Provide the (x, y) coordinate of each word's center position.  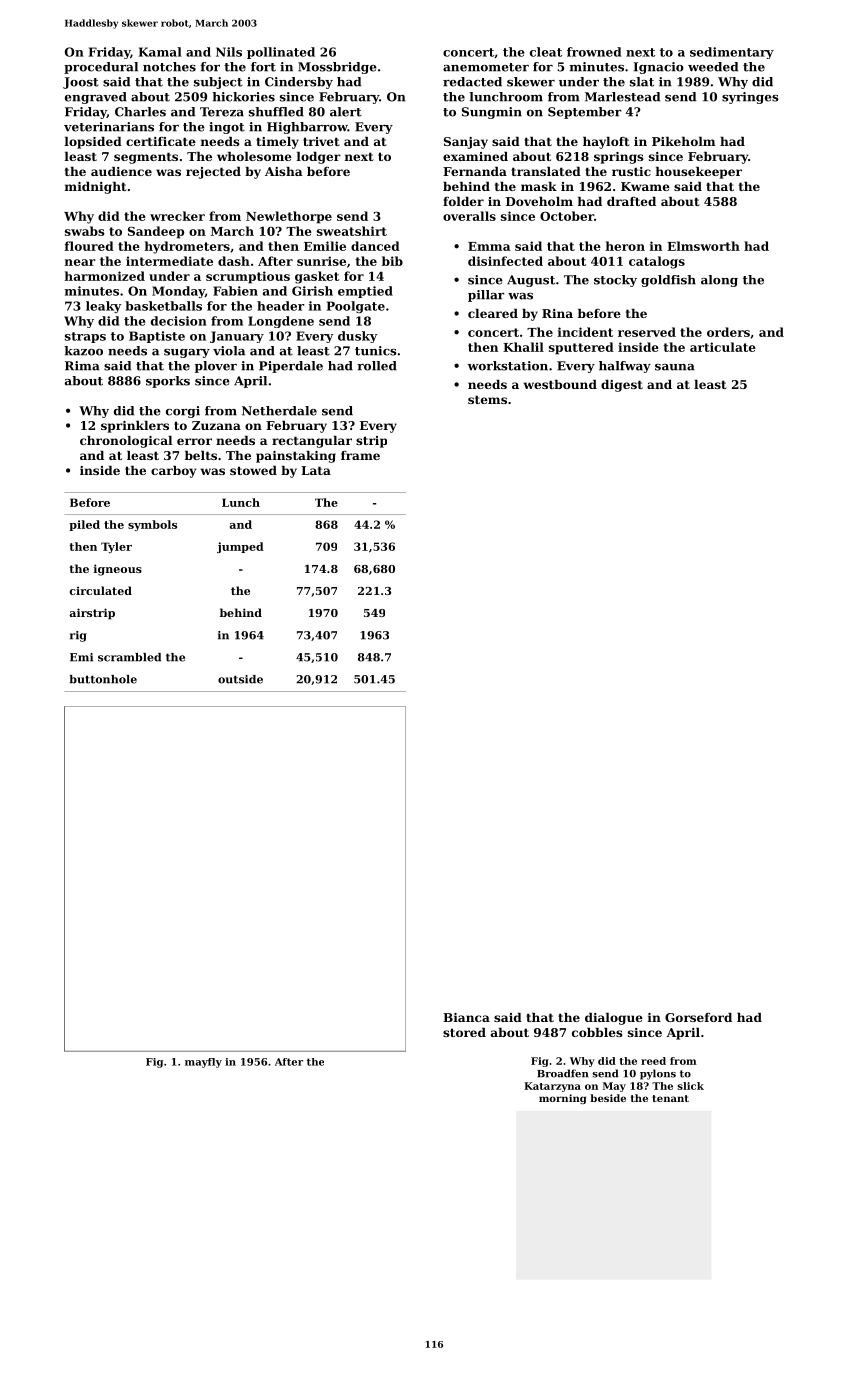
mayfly (203, 1063)
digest (622, 386)
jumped (240, 547)
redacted (472, 82)
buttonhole (103, 679)
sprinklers (135, 427)
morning (562, 1099)
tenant (670, 1098)
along (719, 281)
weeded (713, 67)
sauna (675, 367)
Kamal (160, 52)
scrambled (129, 657)
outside (240, 679)
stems (487, 399)
